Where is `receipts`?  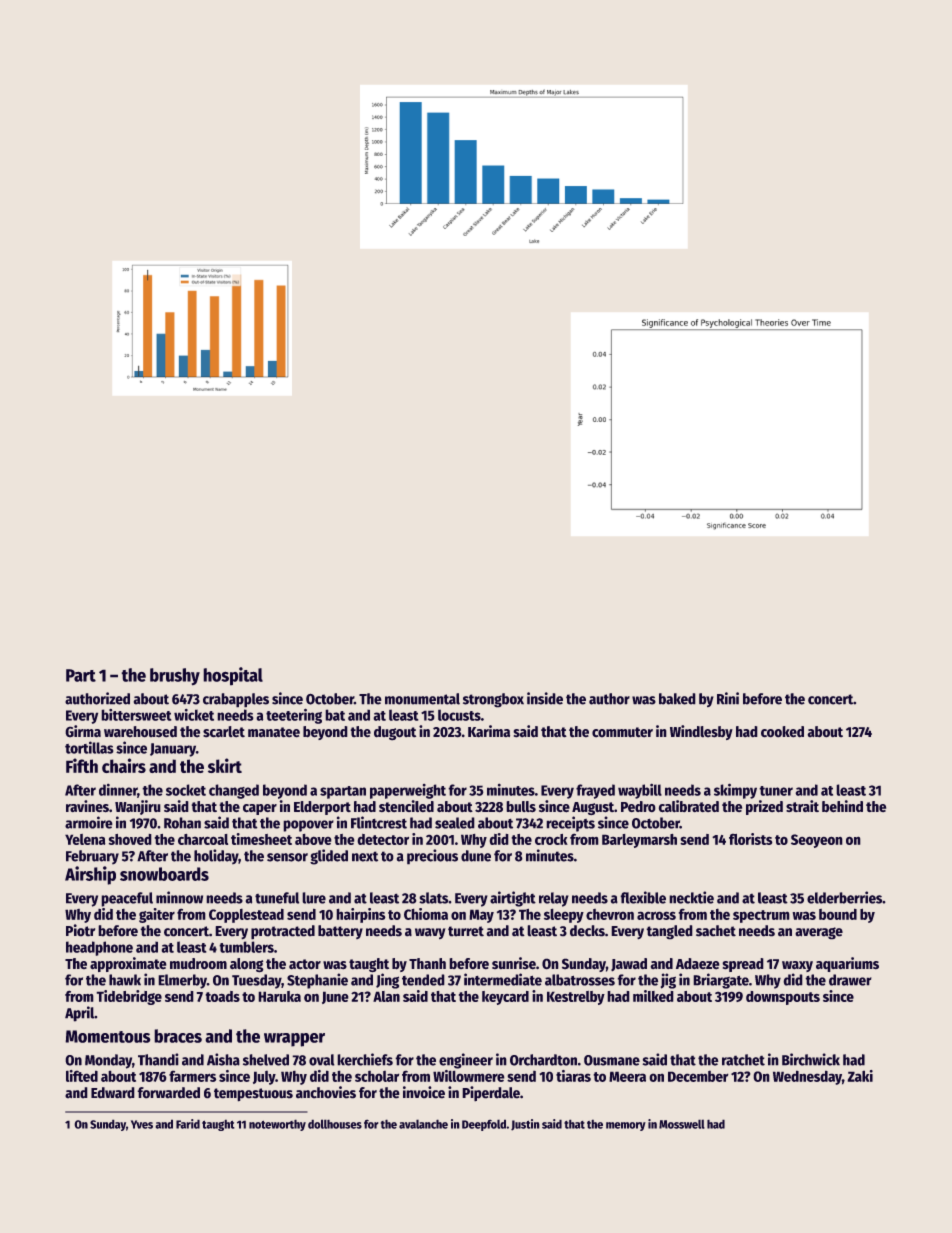 receipts is located at coordinates (570, 824).
